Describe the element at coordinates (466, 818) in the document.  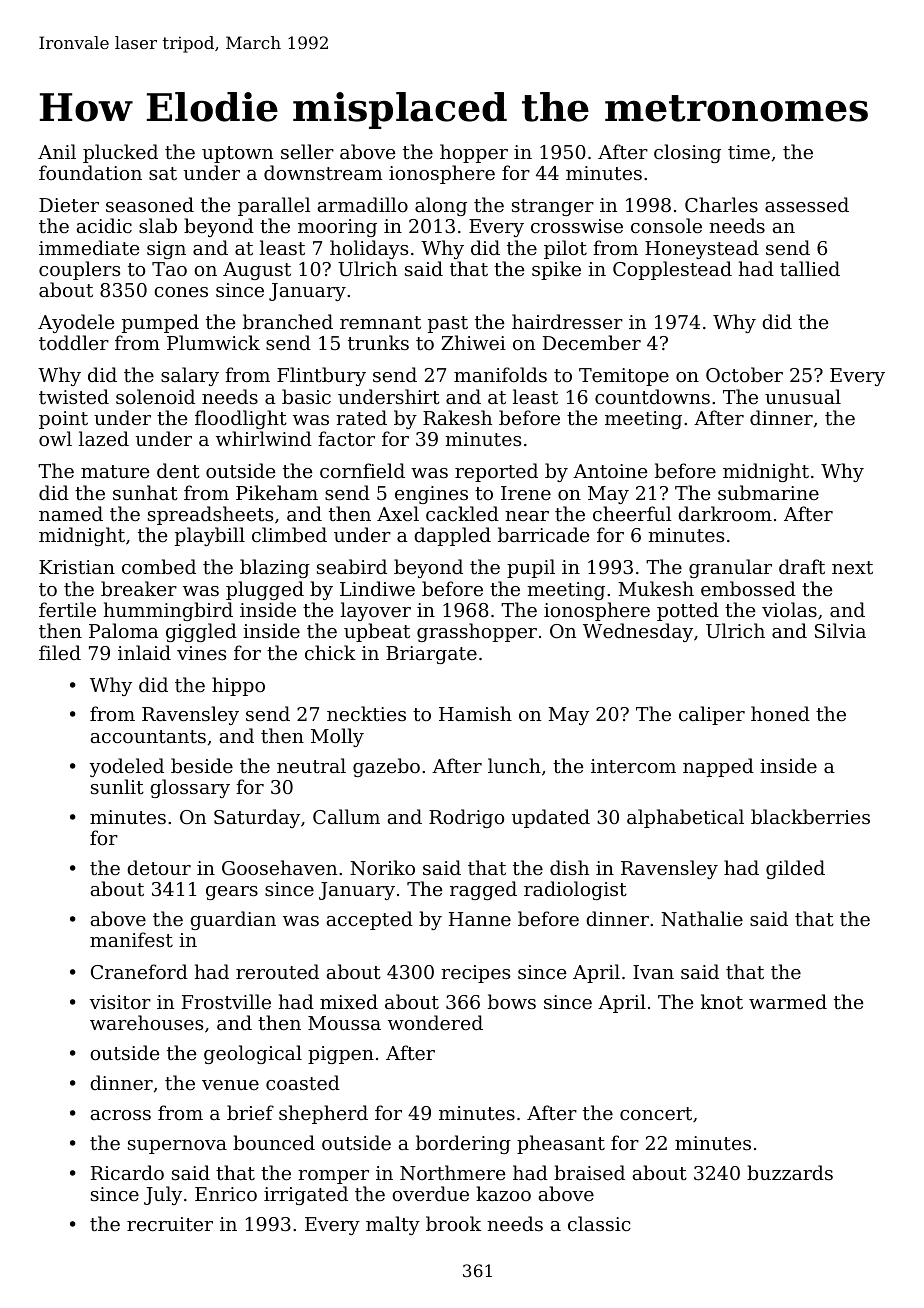
I see `Rodrigo` at that location.
